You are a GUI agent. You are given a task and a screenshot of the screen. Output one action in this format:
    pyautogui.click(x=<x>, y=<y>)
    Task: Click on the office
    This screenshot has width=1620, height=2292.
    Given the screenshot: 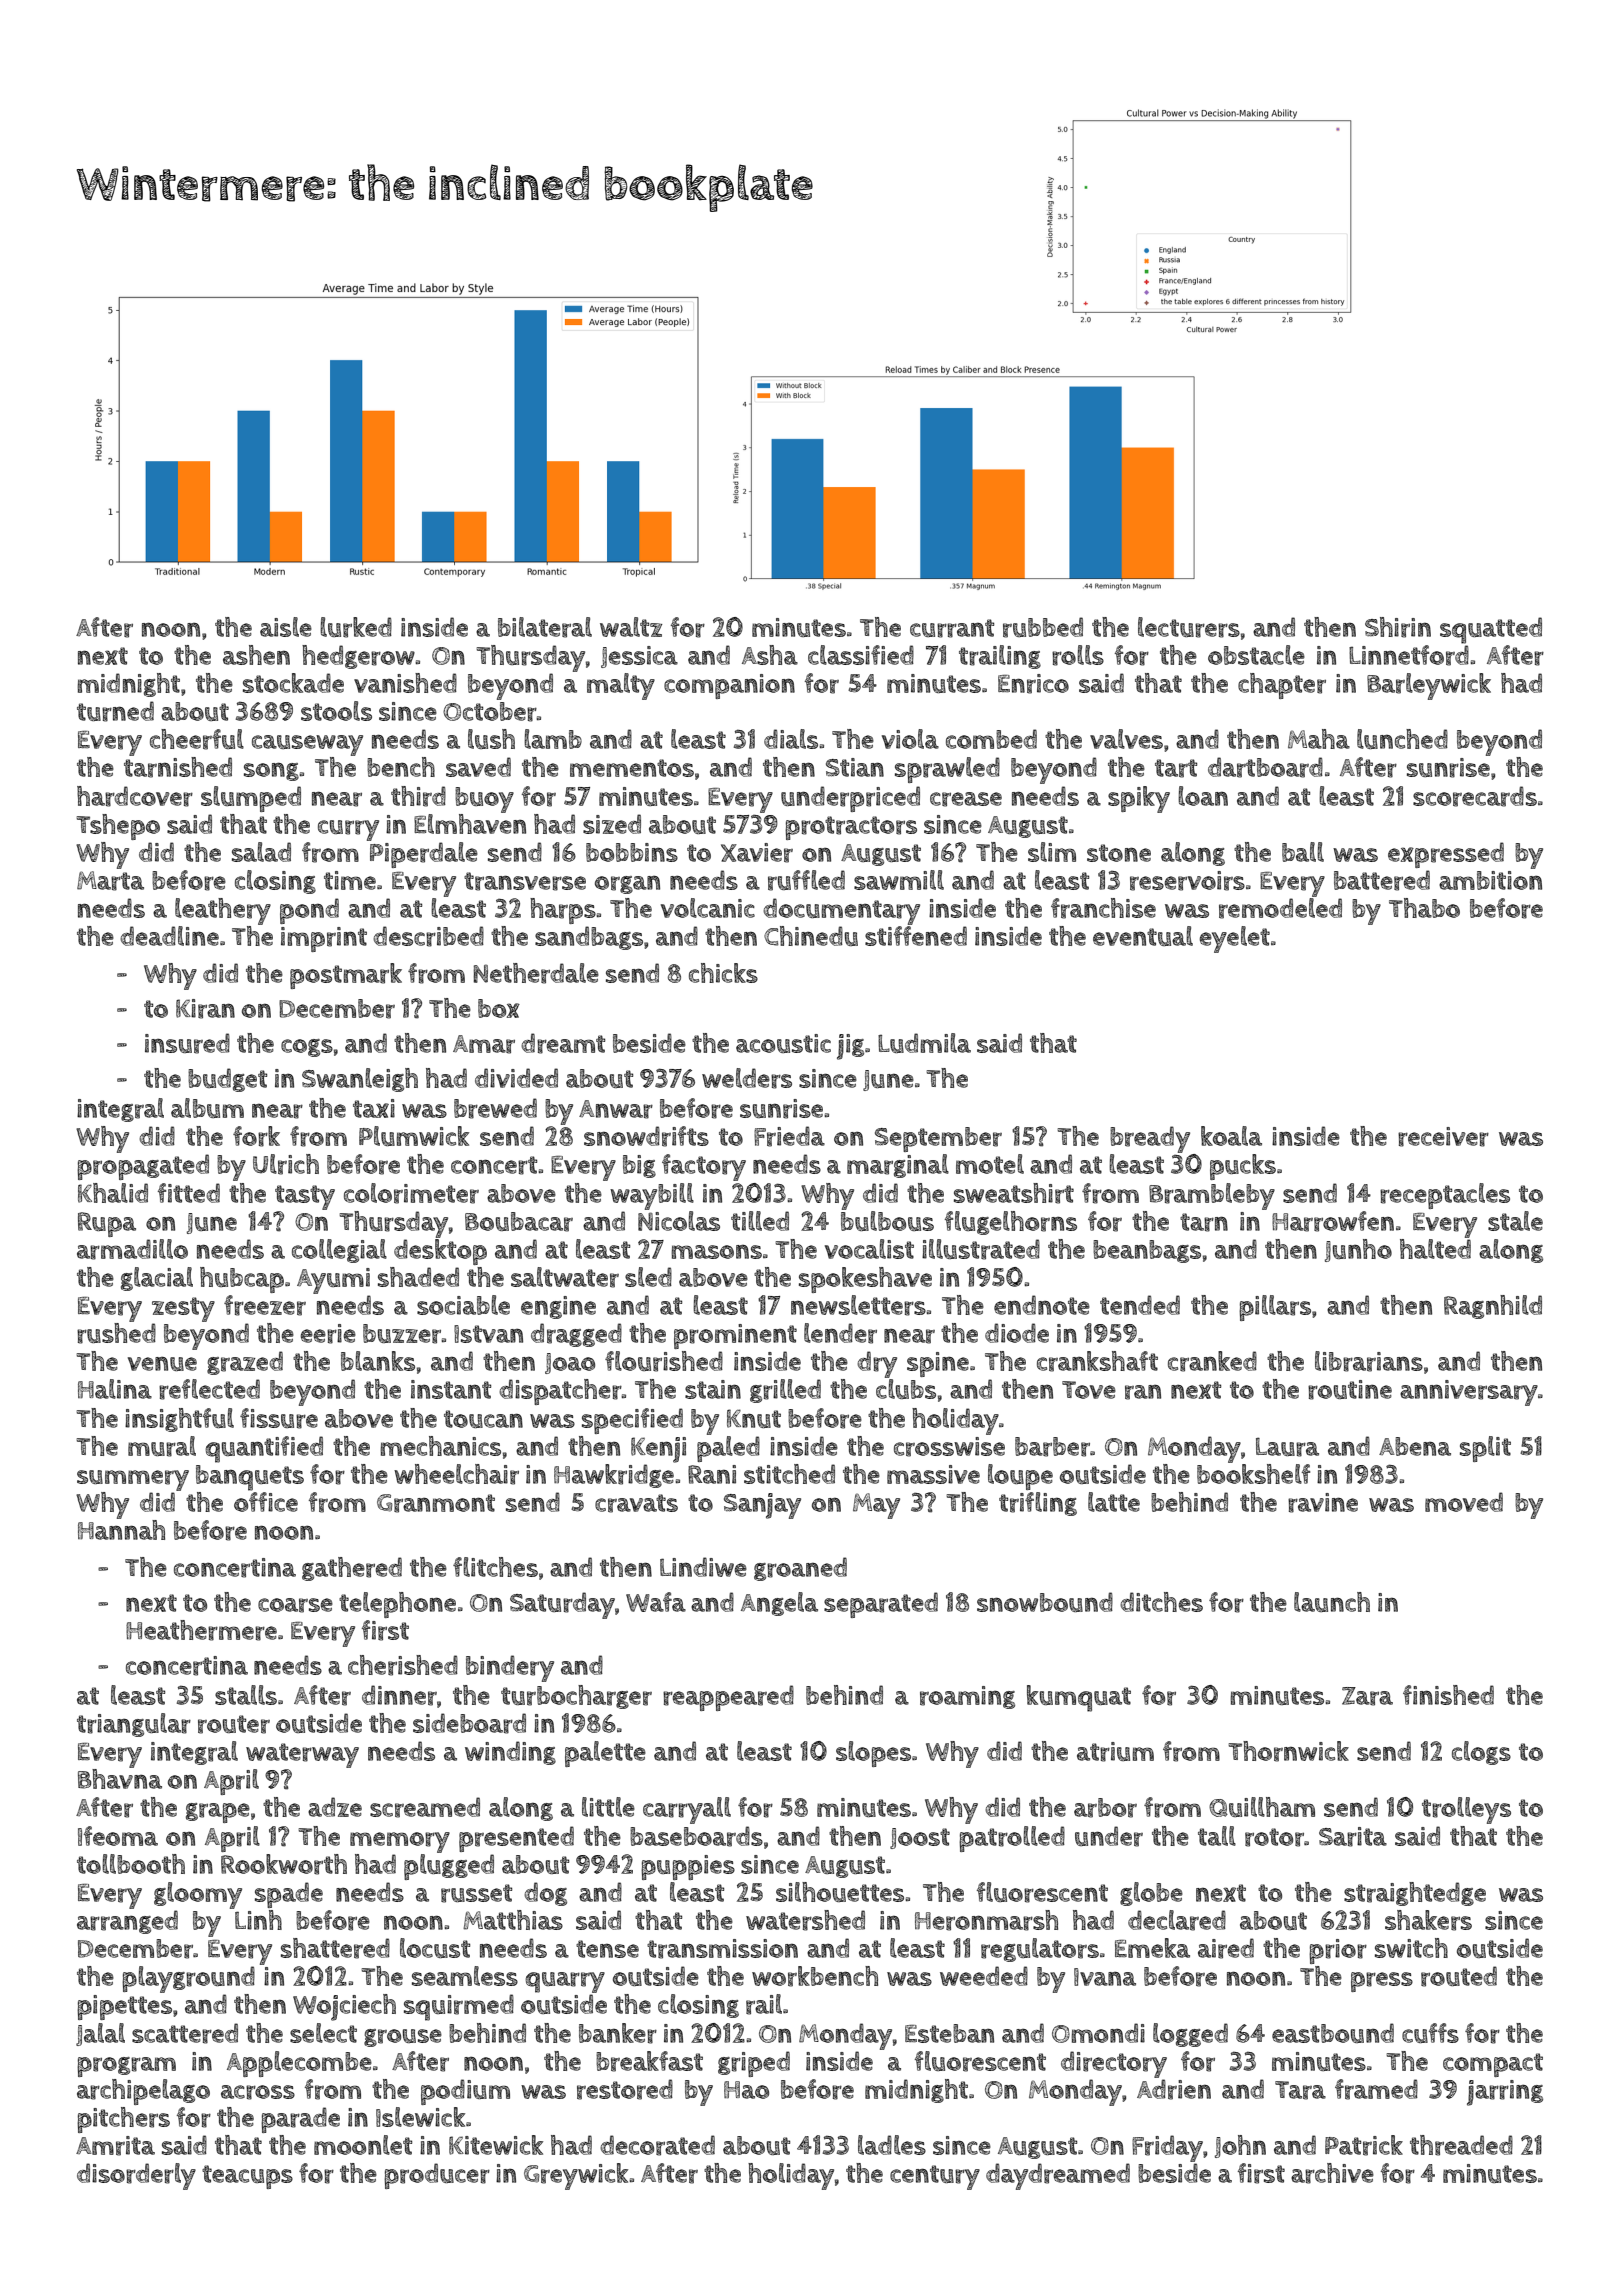 What is the action you would take?
    pyautogui.click(x=266, y=1502)
